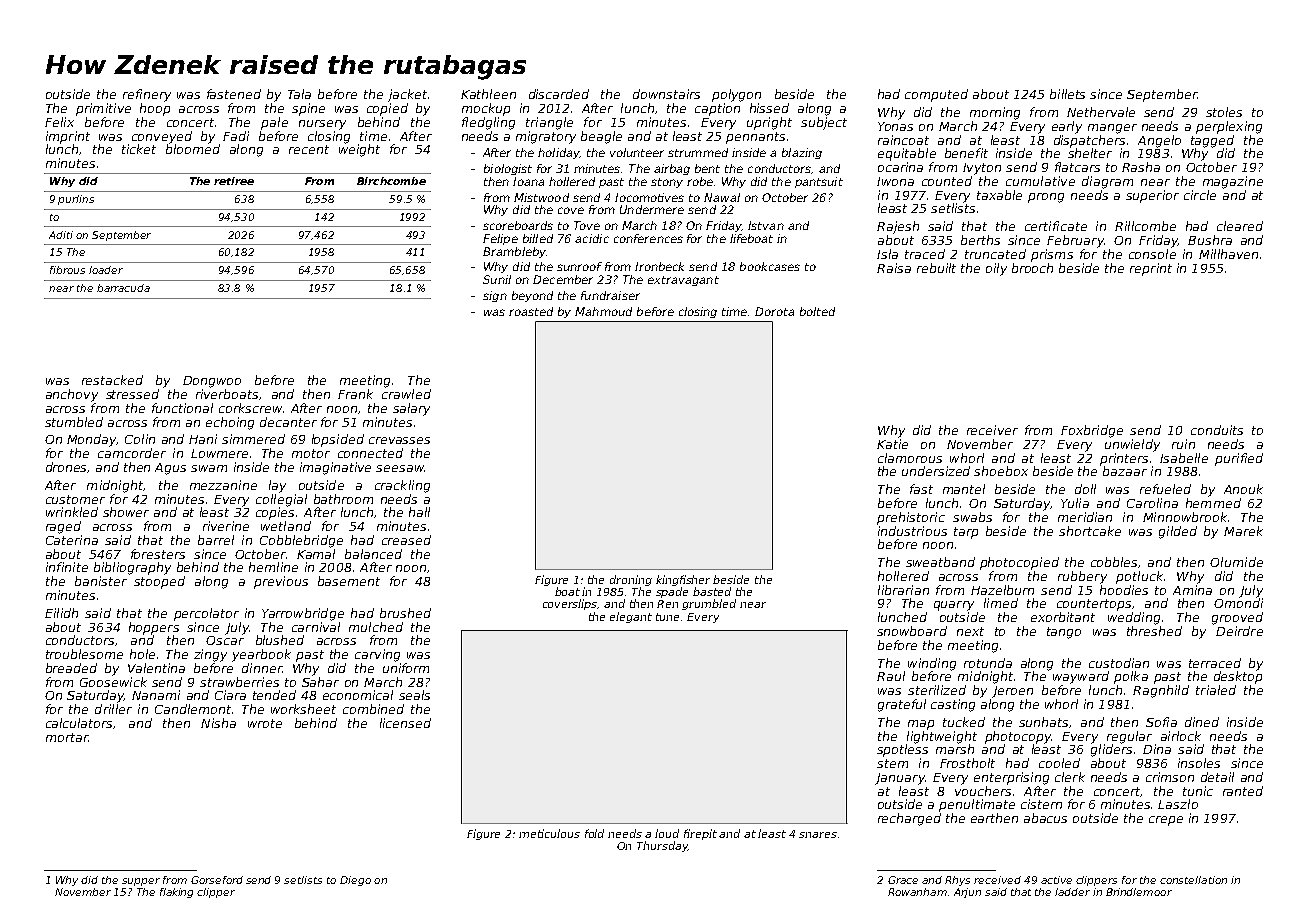 This screenshot has height=924, width=1308. What do you see at coordinates (355, 394) in the screenshot?
I see `Frank` at bounding box center [355, 394].
